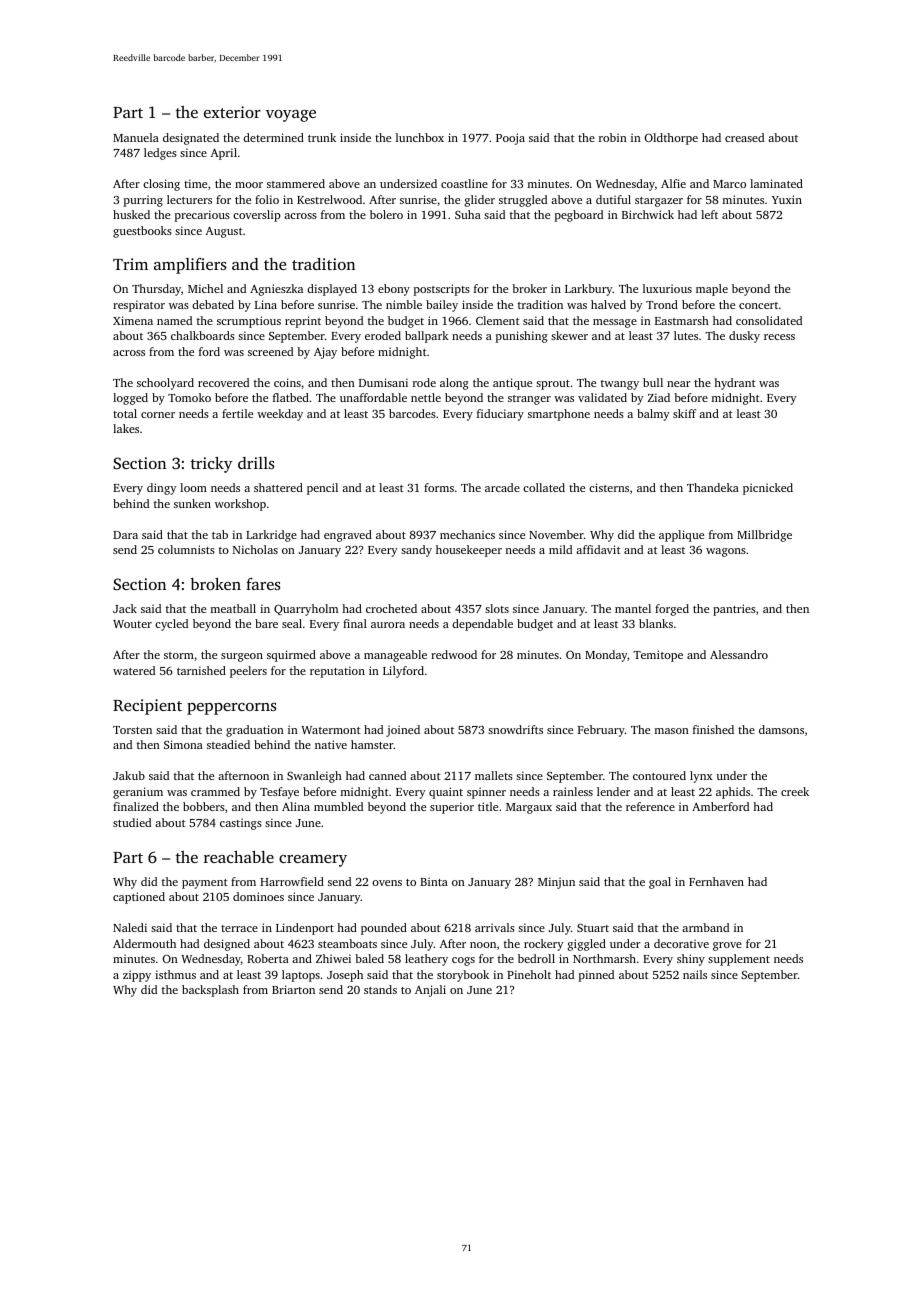 The width and height of the page is (924, 1308). What do you see at coordinates (133, 320) in the page?
I see `Ximena` at bounding box center [133, 320].
